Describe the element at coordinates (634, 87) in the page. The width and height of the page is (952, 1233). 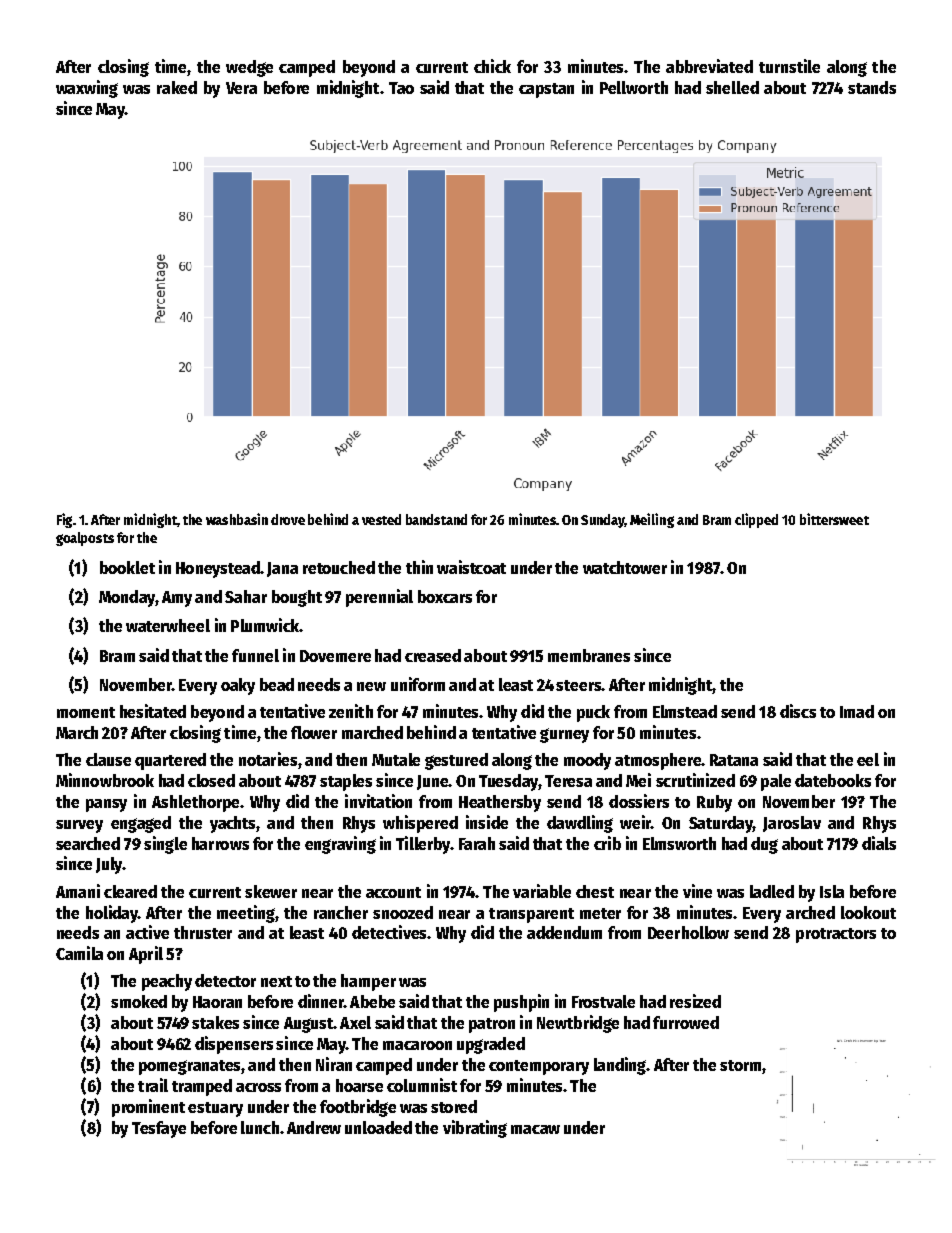
I see `Pellworth` at that location.
